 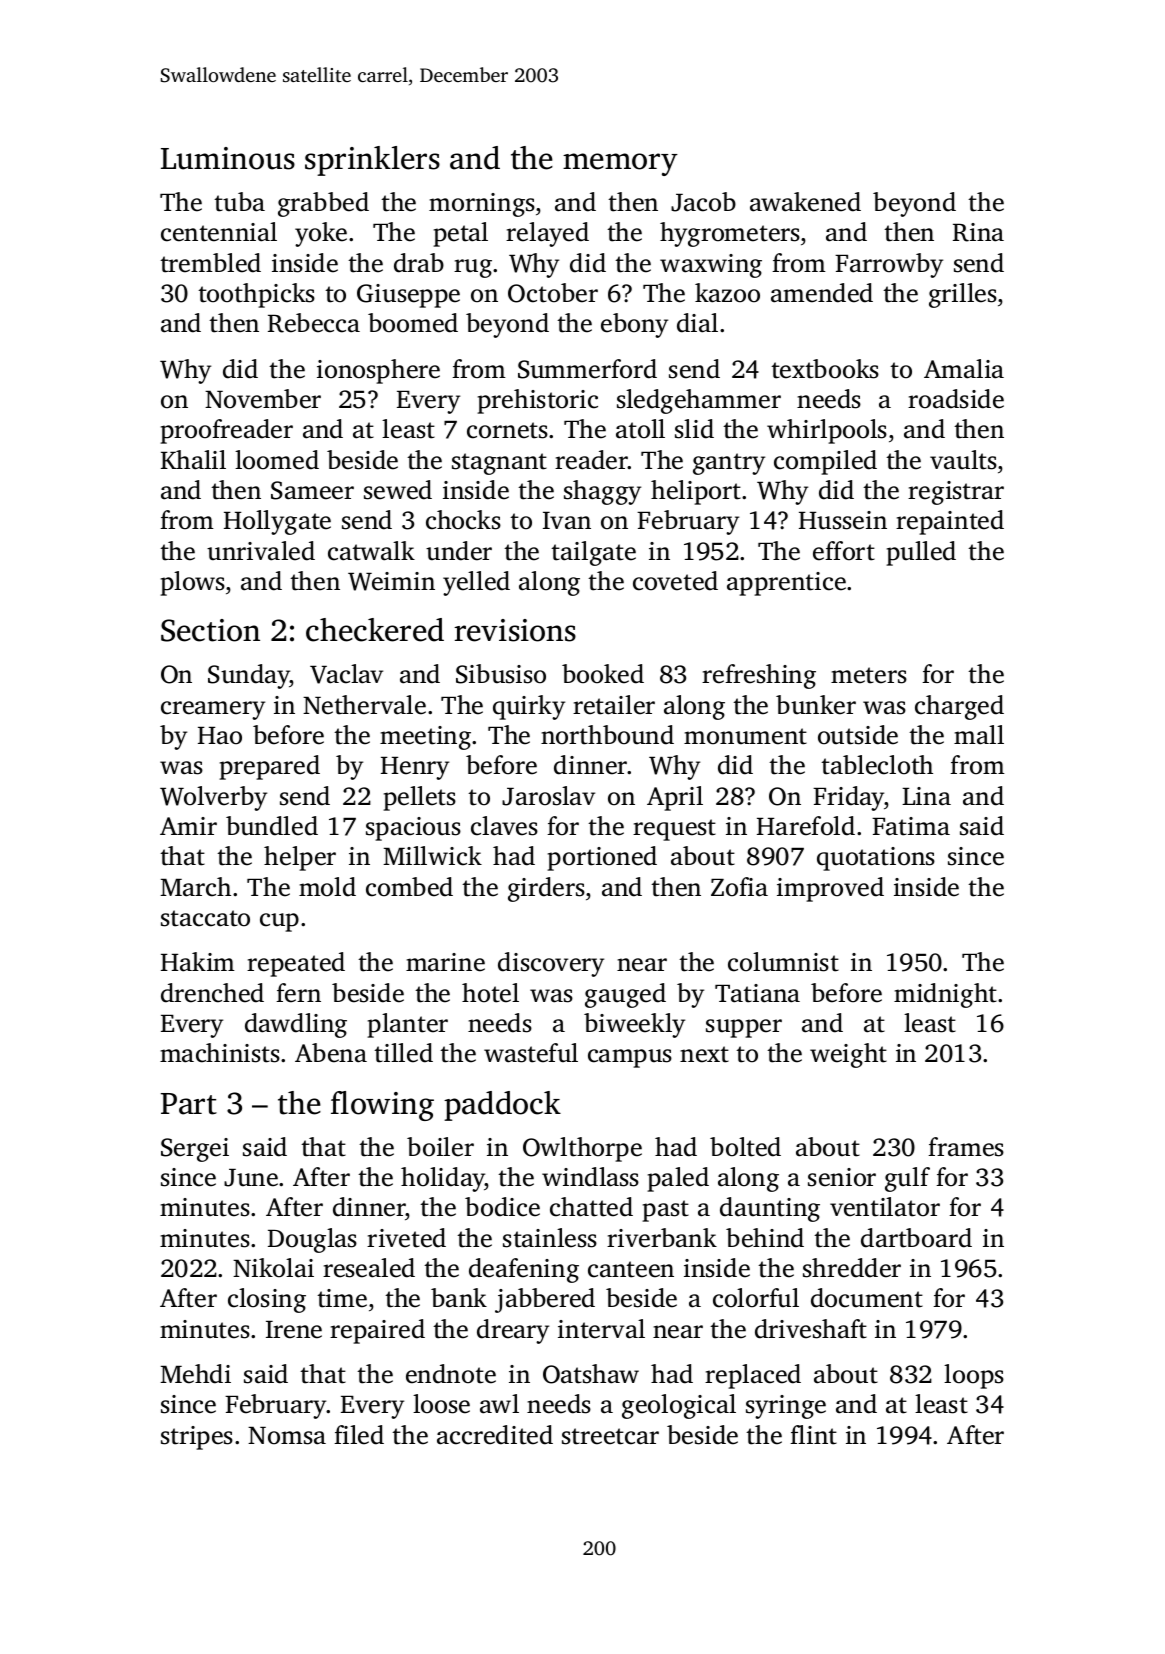 What do you see at coordinates (620, 164) in the screenshot?
I see `memory` at bounding box center [620, 164].
